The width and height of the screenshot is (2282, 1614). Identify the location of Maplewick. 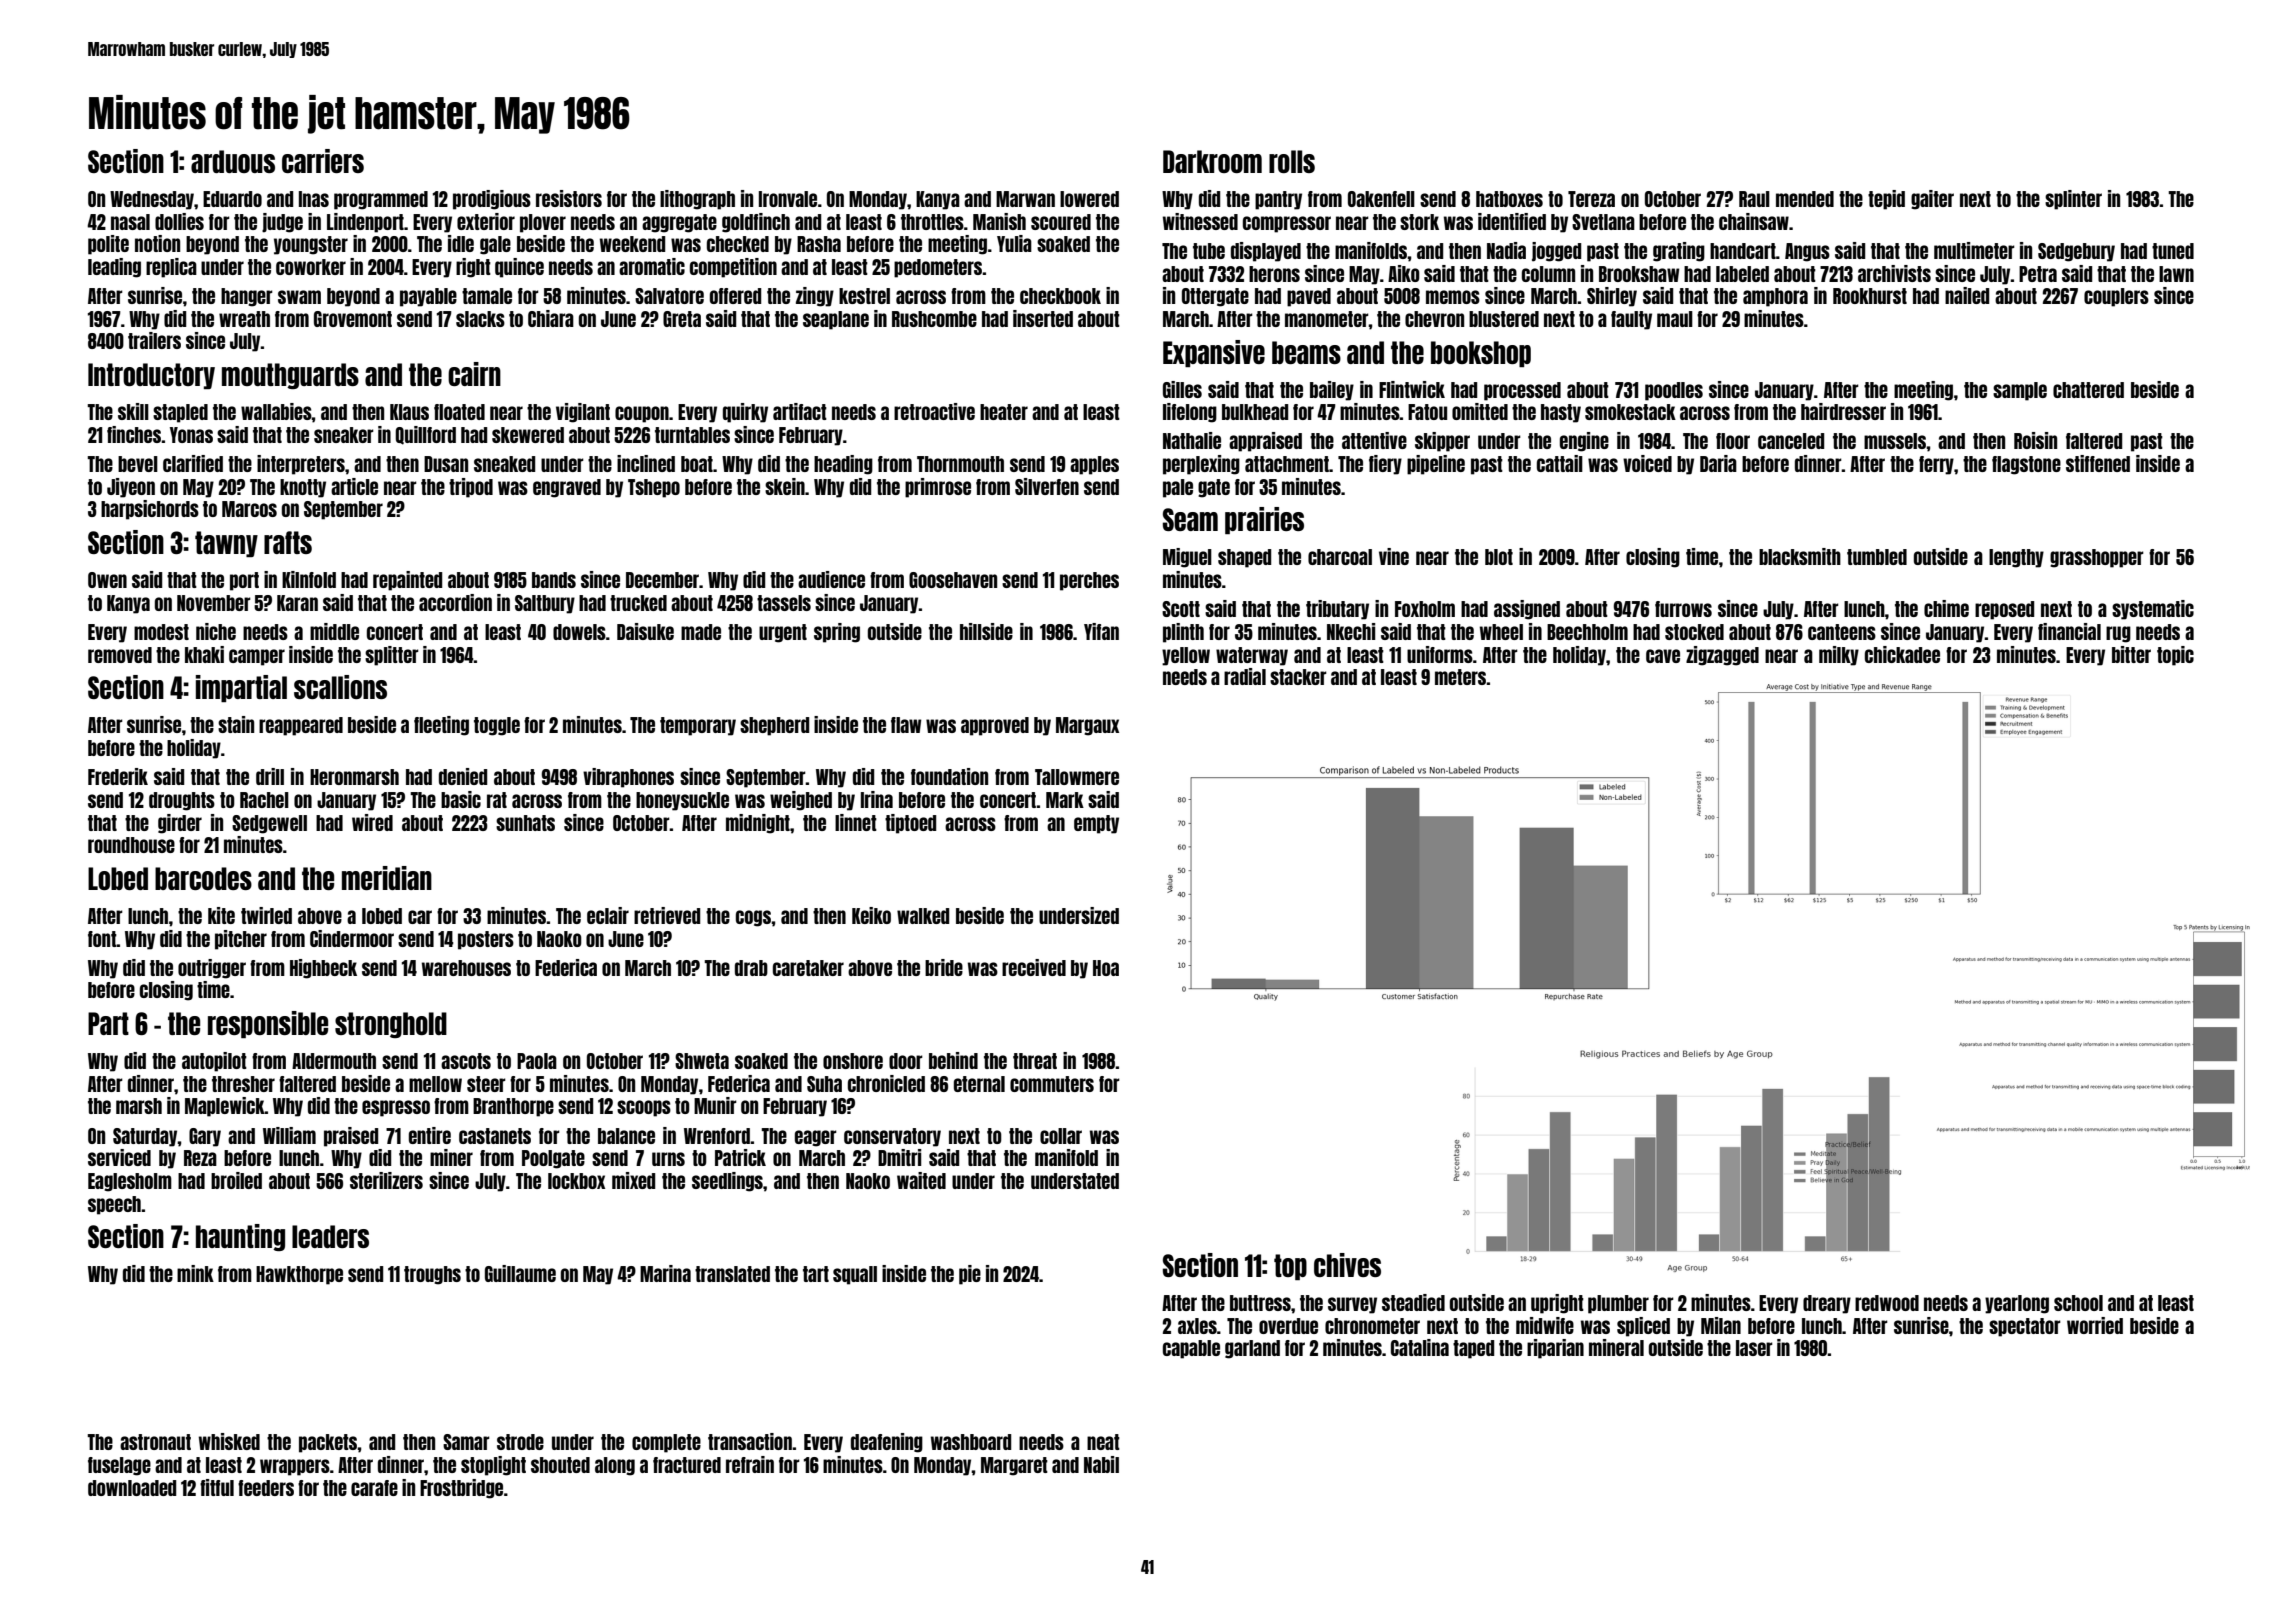
(225, 1107).
